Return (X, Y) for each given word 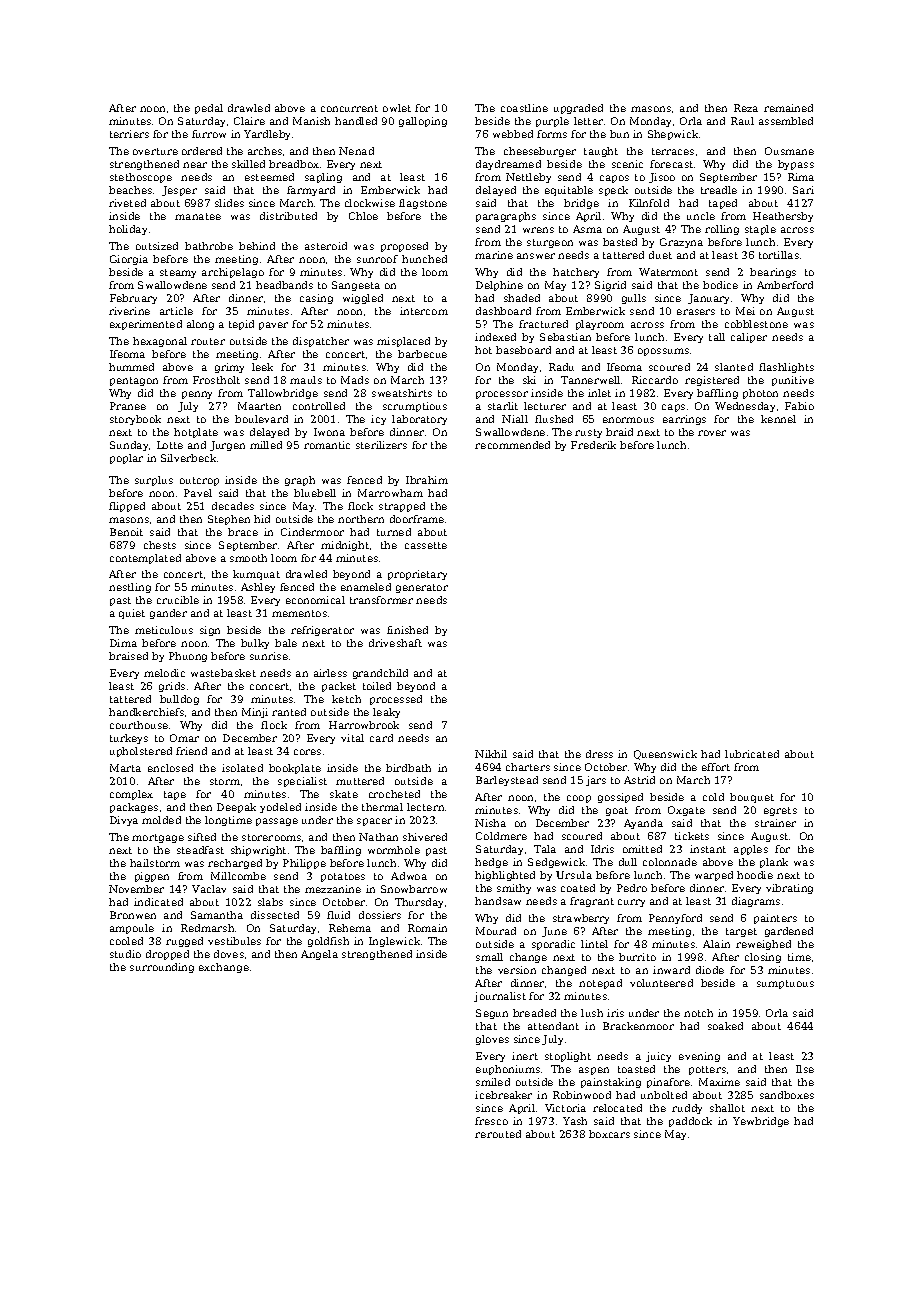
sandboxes (787, 1095)
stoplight (568, 1057)
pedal (209, 109)
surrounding (162, 968)
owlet (397, 108)
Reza (746, 108)
